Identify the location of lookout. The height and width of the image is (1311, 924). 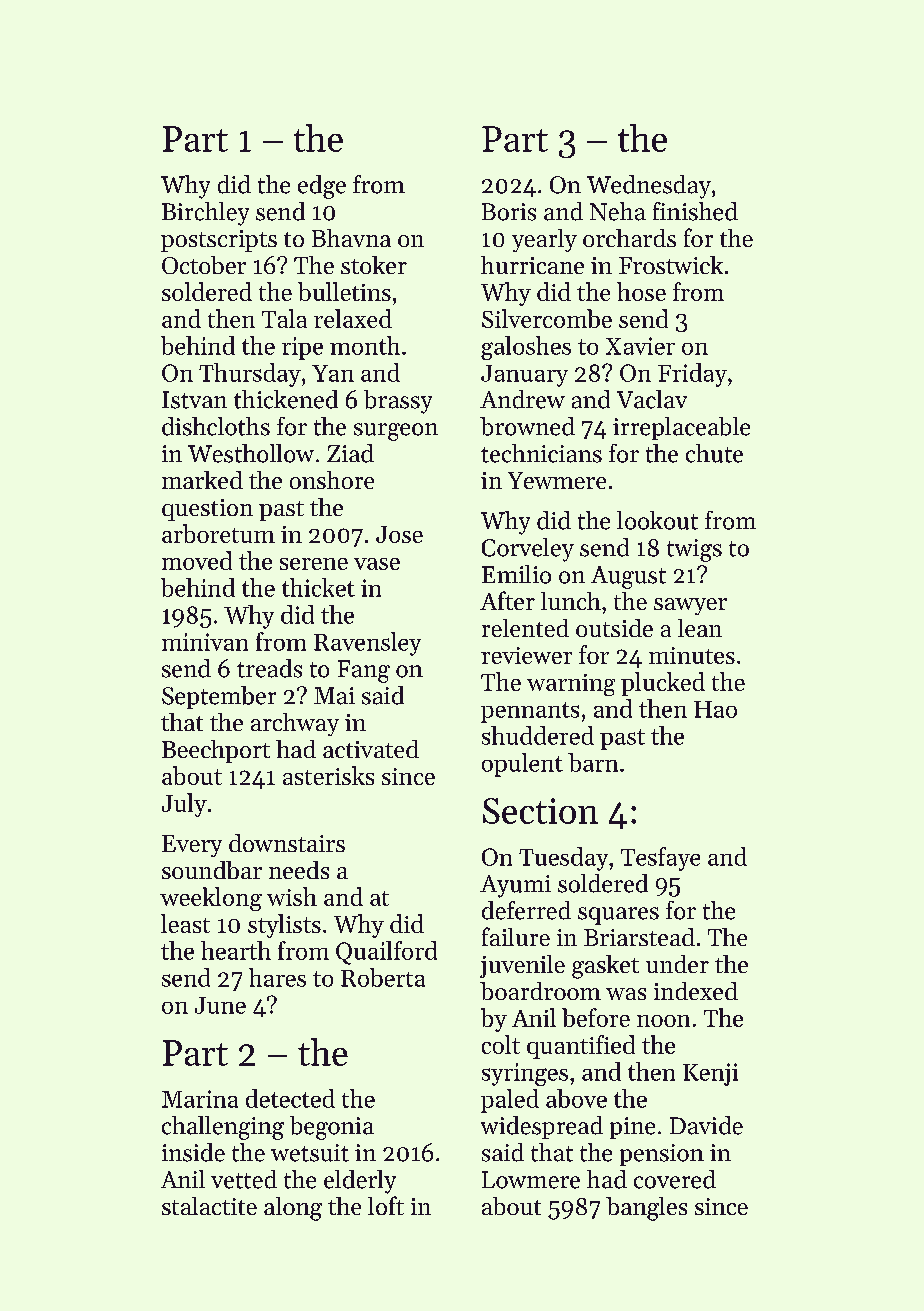
(657, 520).
